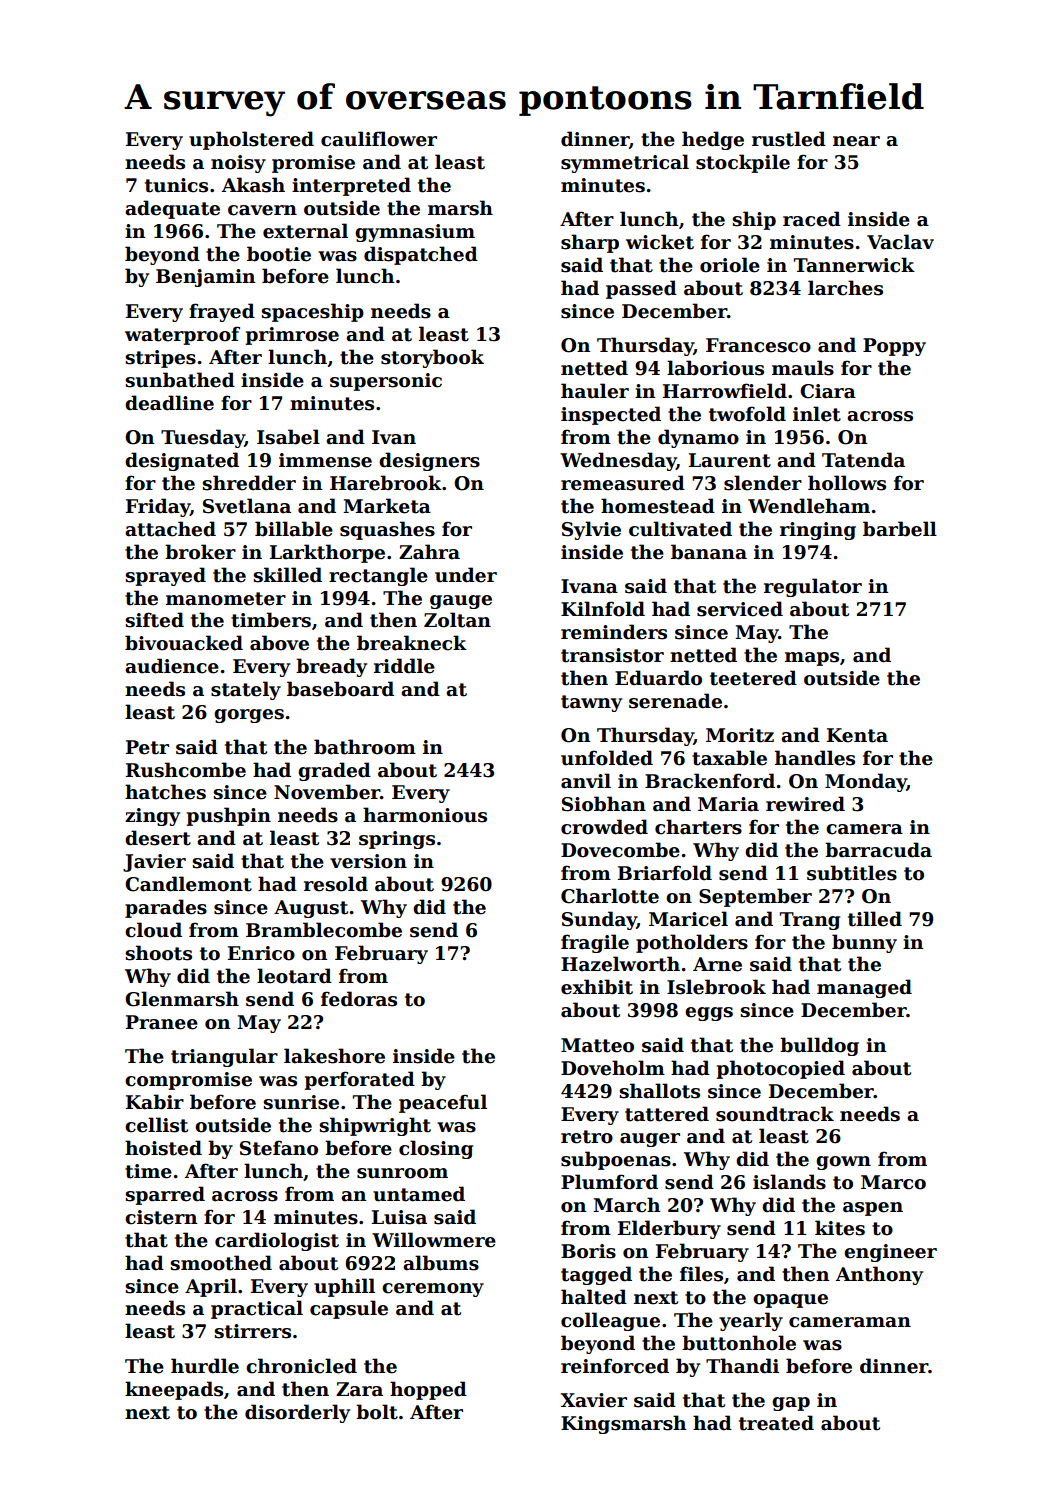 This page has height=1510, width=1063. Describe the element at coordinates (200, 552) in the page. I see `broker` at that location.
